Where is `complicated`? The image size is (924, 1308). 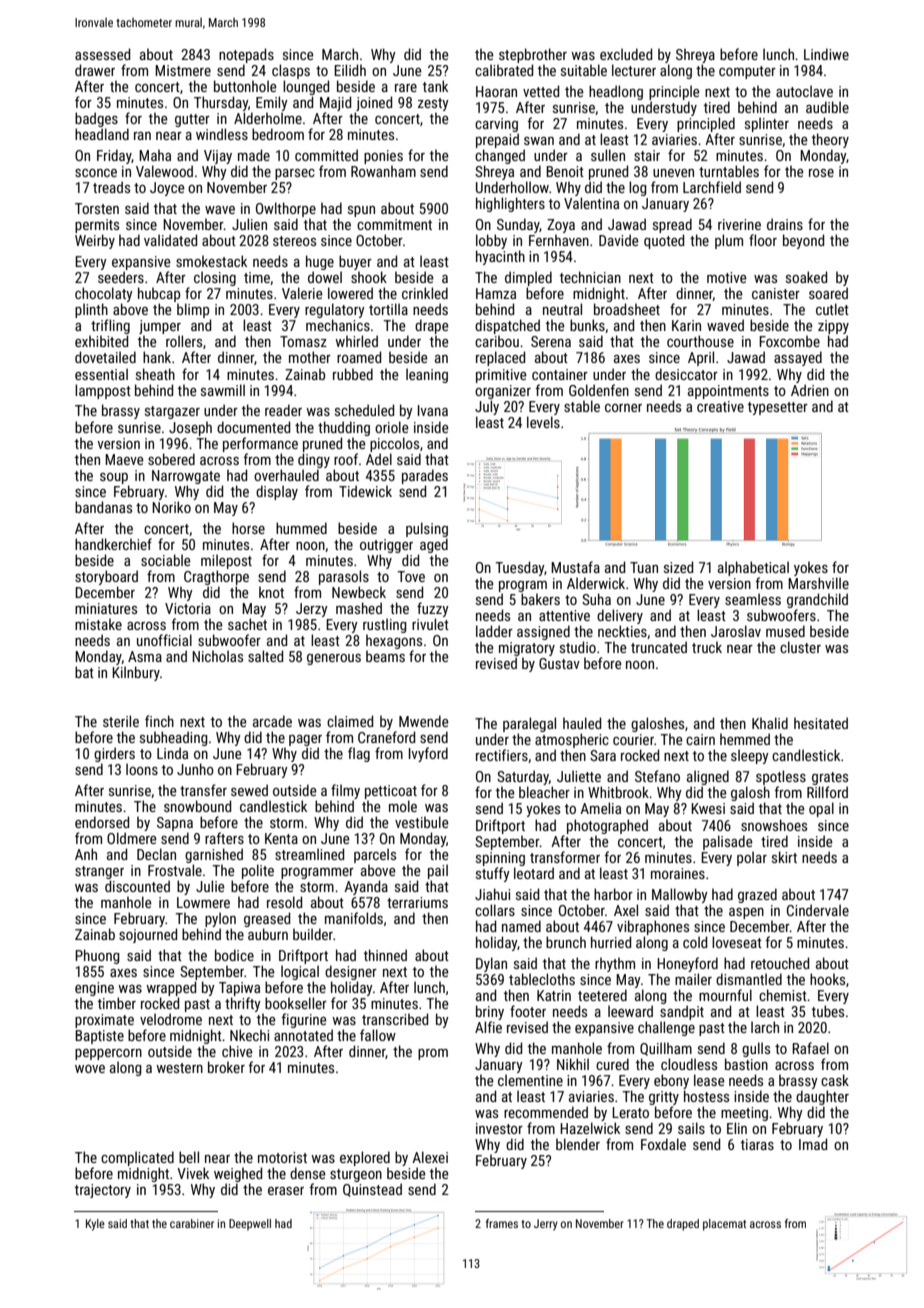 complicated is located at coordinates (137, 1158).
